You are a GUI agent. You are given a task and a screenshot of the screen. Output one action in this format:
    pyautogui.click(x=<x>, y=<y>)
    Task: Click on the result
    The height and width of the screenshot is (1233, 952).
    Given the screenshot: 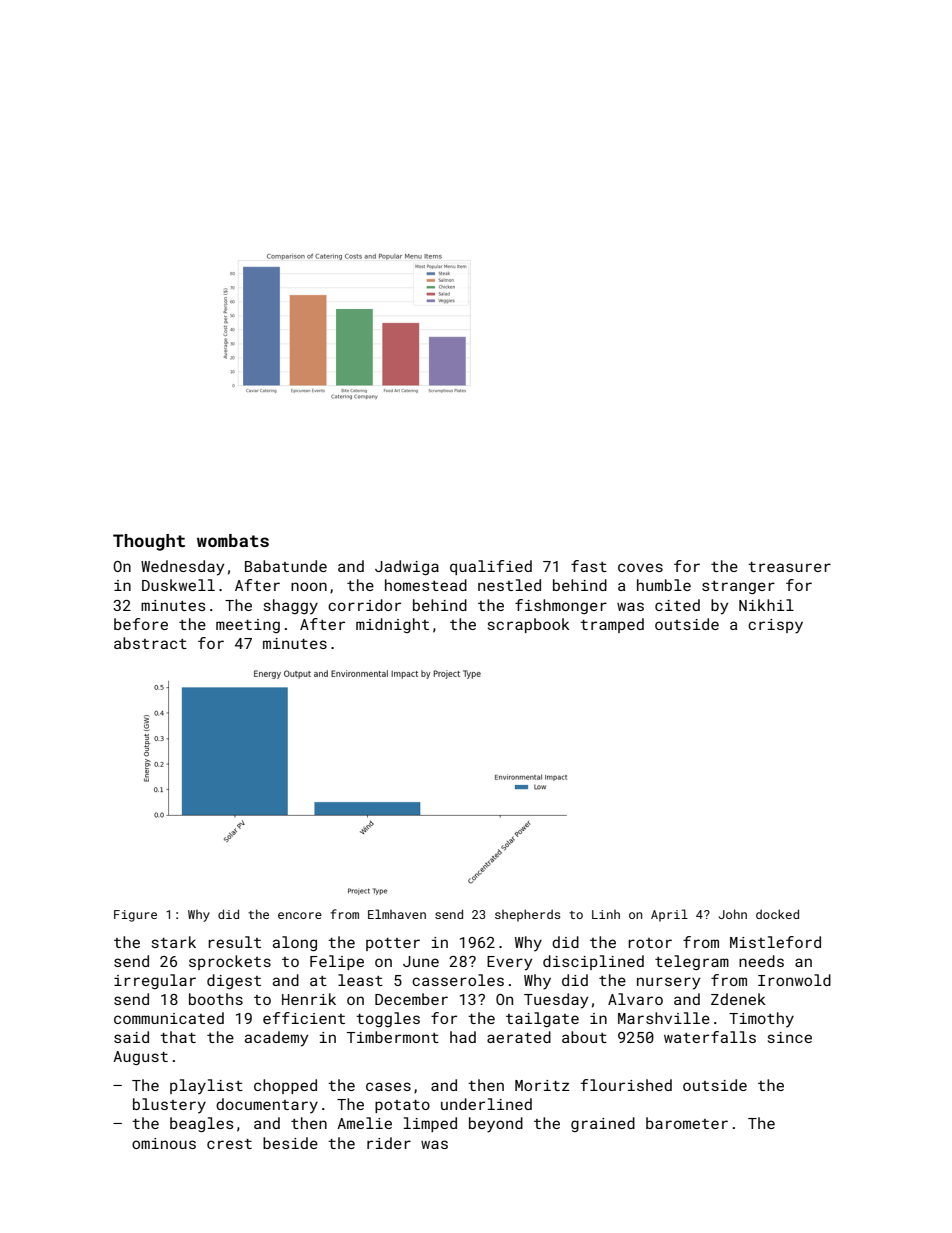 What is the action you would take?
    pyautogui.click(x=234, y=942)
